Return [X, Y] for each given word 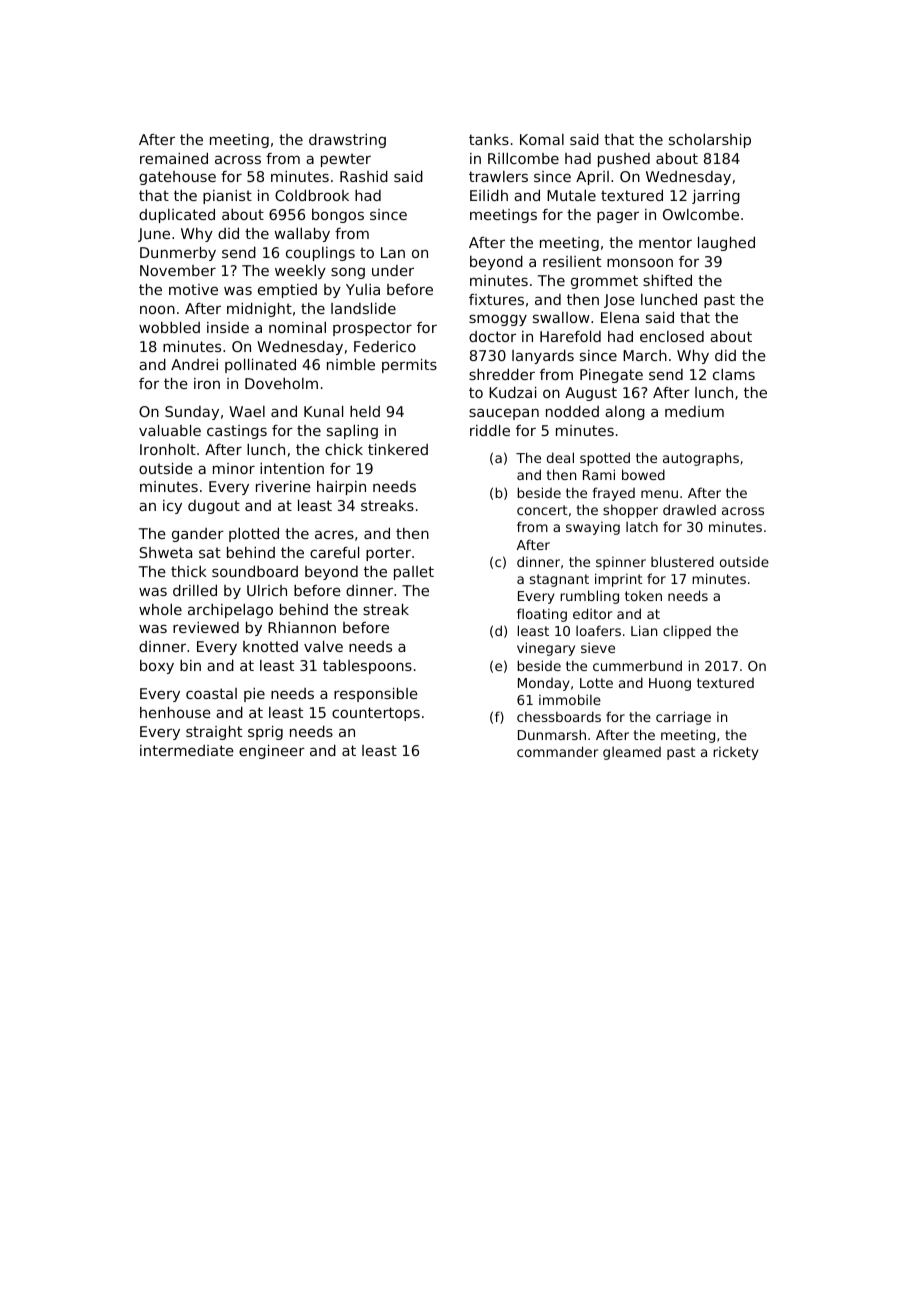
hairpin [341, 488]
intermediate [187, 750]
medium [694, 411]
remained [174, 158]
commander [557, 751]
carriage [683, 718]
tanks [489, 139]
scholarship [710, 141]
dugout [214, 507]
